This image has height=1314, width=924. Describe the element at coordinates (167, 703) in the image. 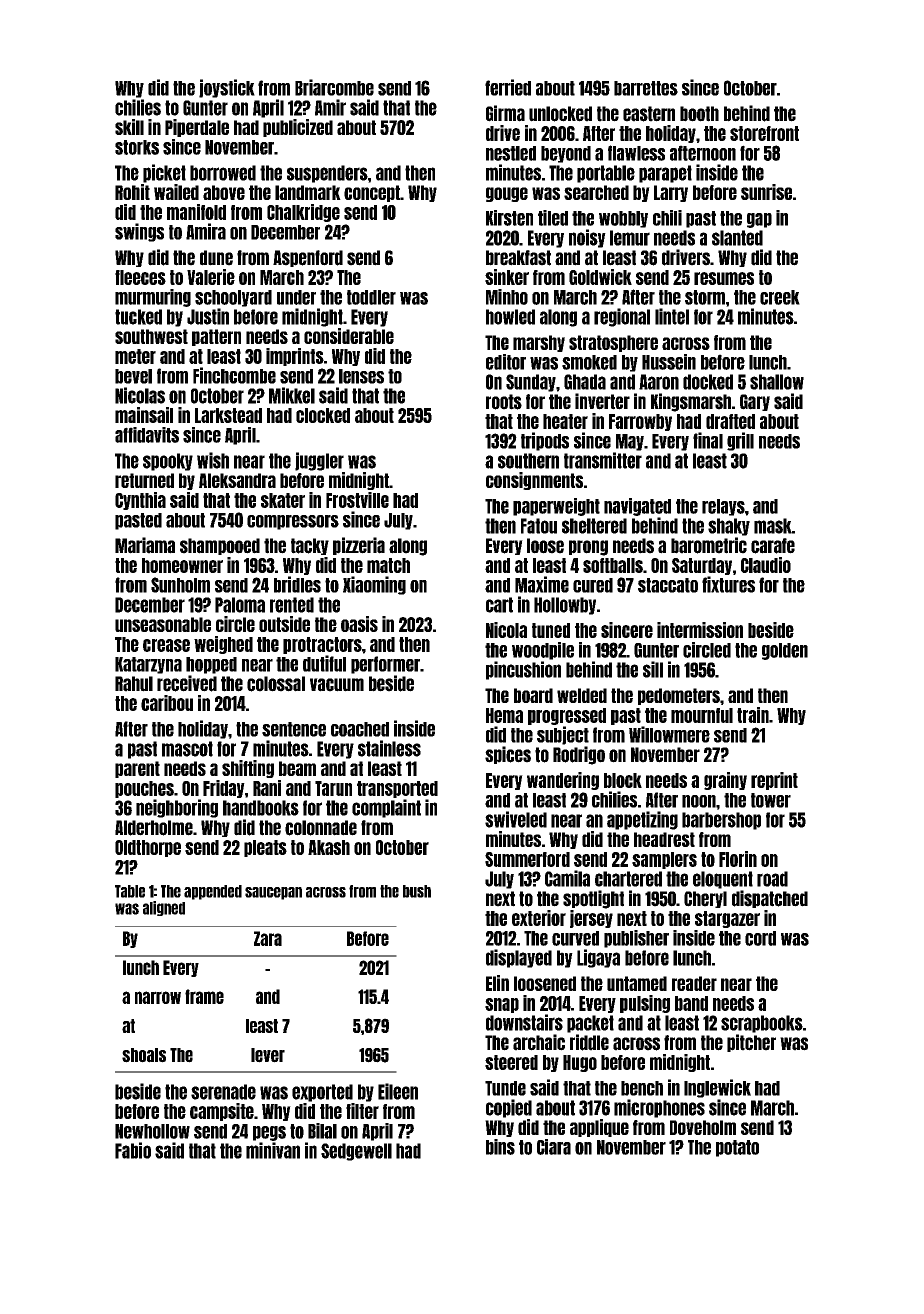

I see `caribou` at that location.
